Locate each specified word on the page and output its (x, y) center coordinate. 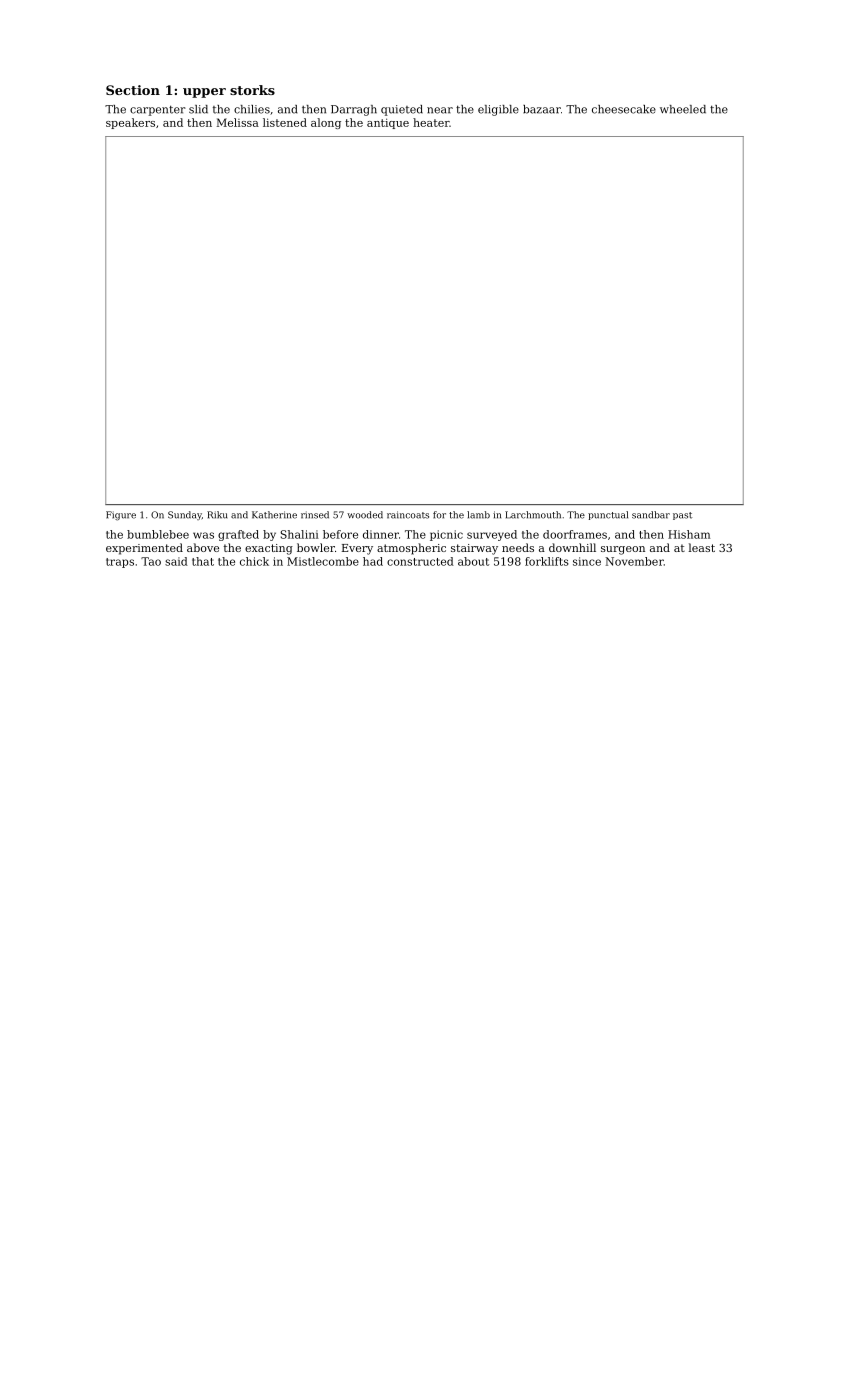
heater (431, 122)
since (587, 561)
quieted (402, 110)
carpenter (158, 111)
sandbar (651, 515)
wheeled (683, 109)
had (373, 561)
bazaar (542, 109)
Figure (121, 516)
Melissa (238, 122)
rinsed (315, 515)
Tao (151, 561)
